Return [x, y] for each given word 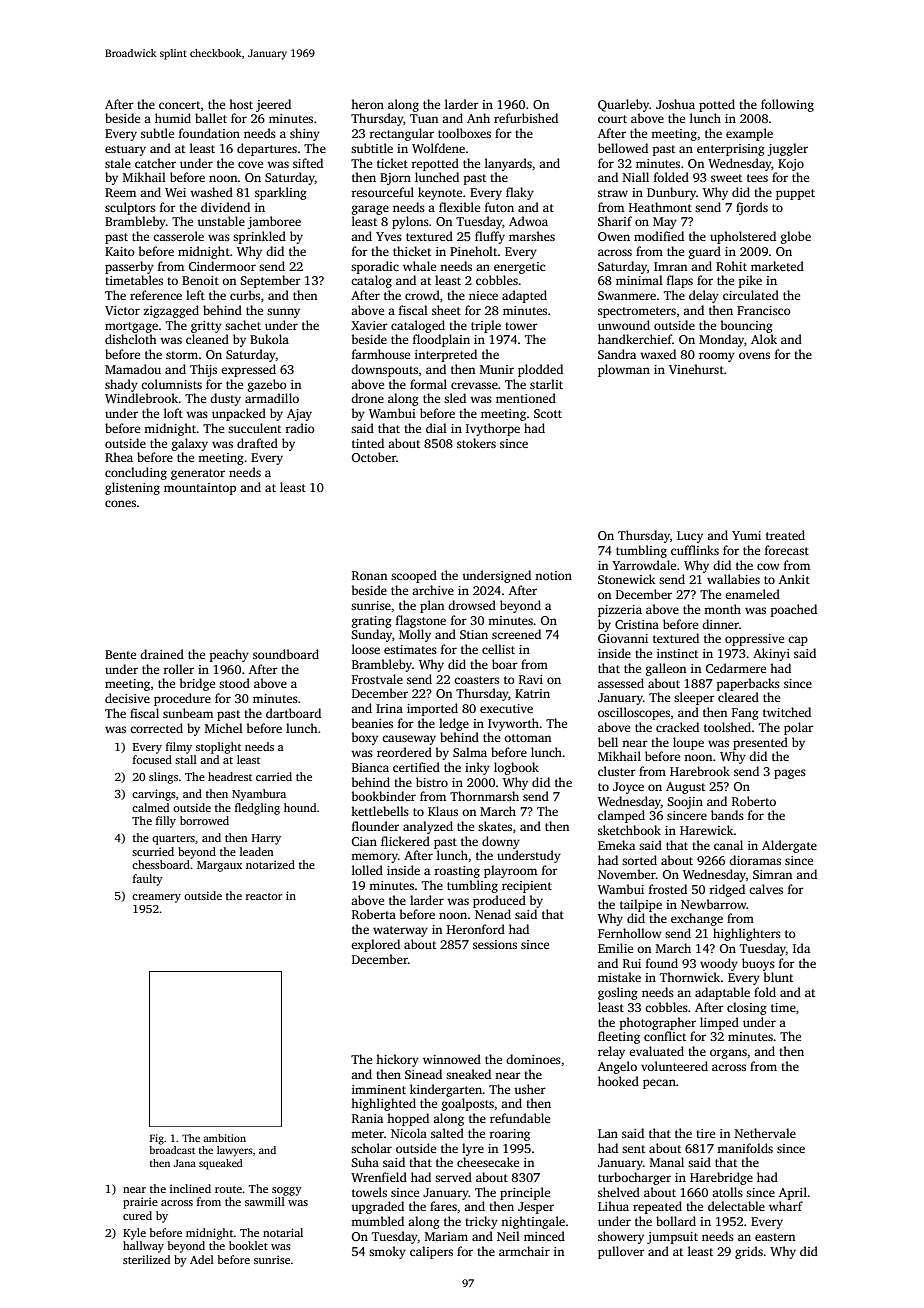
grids [749, 1252]
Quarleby [624, 105]
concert [180, 105]
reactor [264, 896]
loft [173, 413]
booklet [248, 1245]
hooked [618, 1081]
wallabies [733, 579]
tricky [481, 1222]
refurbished [526, 118]
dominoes [533, 1059]
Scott [548, 413]
